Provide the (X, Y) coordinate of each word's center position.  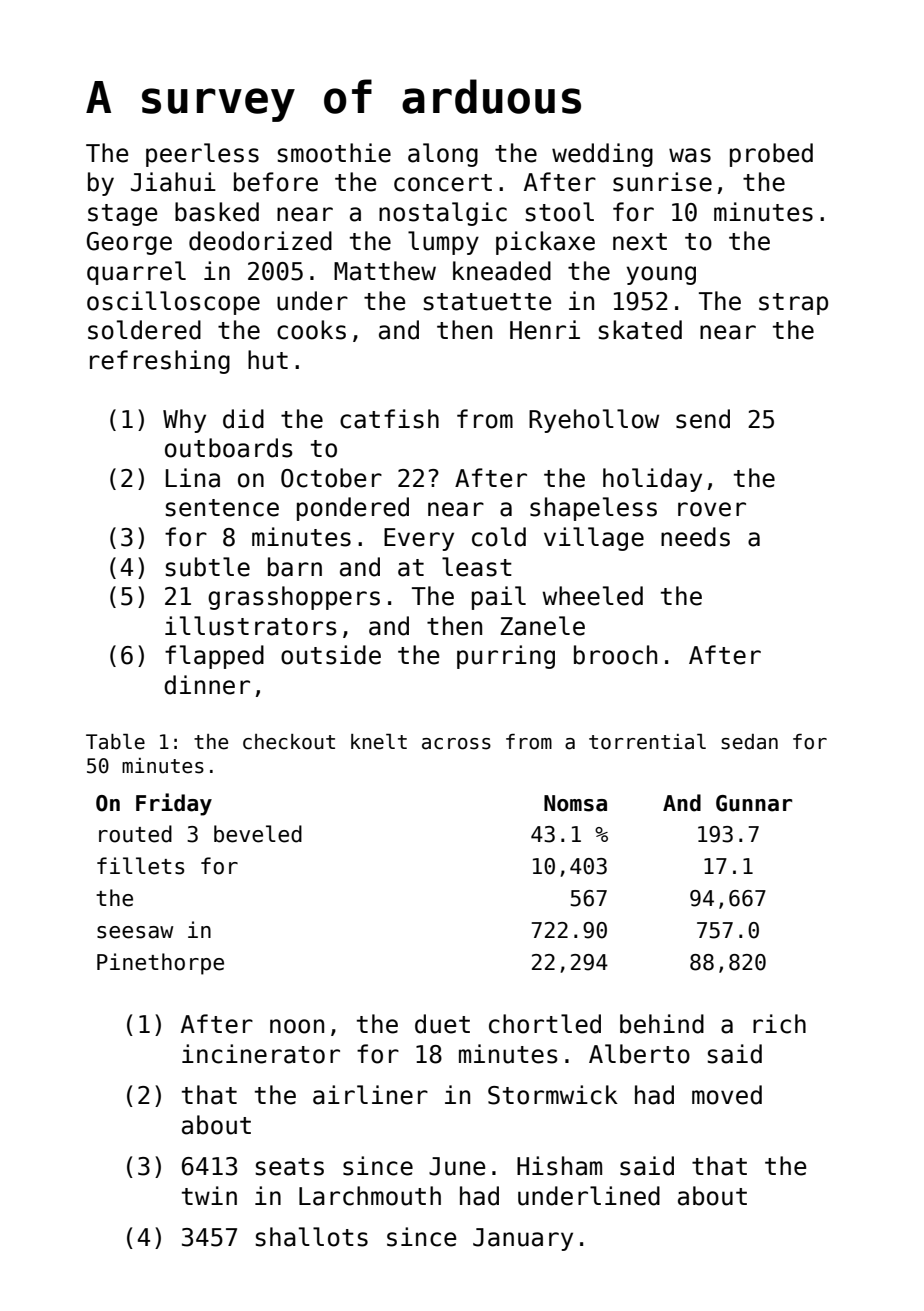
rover (712, 509)
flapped (214, 657)
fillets (141, 866)
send (703, 419)
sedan (749, 742)
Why (184, 421)
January (523, 1239)
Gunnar (754, 803)
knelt (379, 742)
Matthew (385, 271)
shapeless (593, 509)
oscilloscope (173, 303)
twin (209, 1195)
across (456, 744)
